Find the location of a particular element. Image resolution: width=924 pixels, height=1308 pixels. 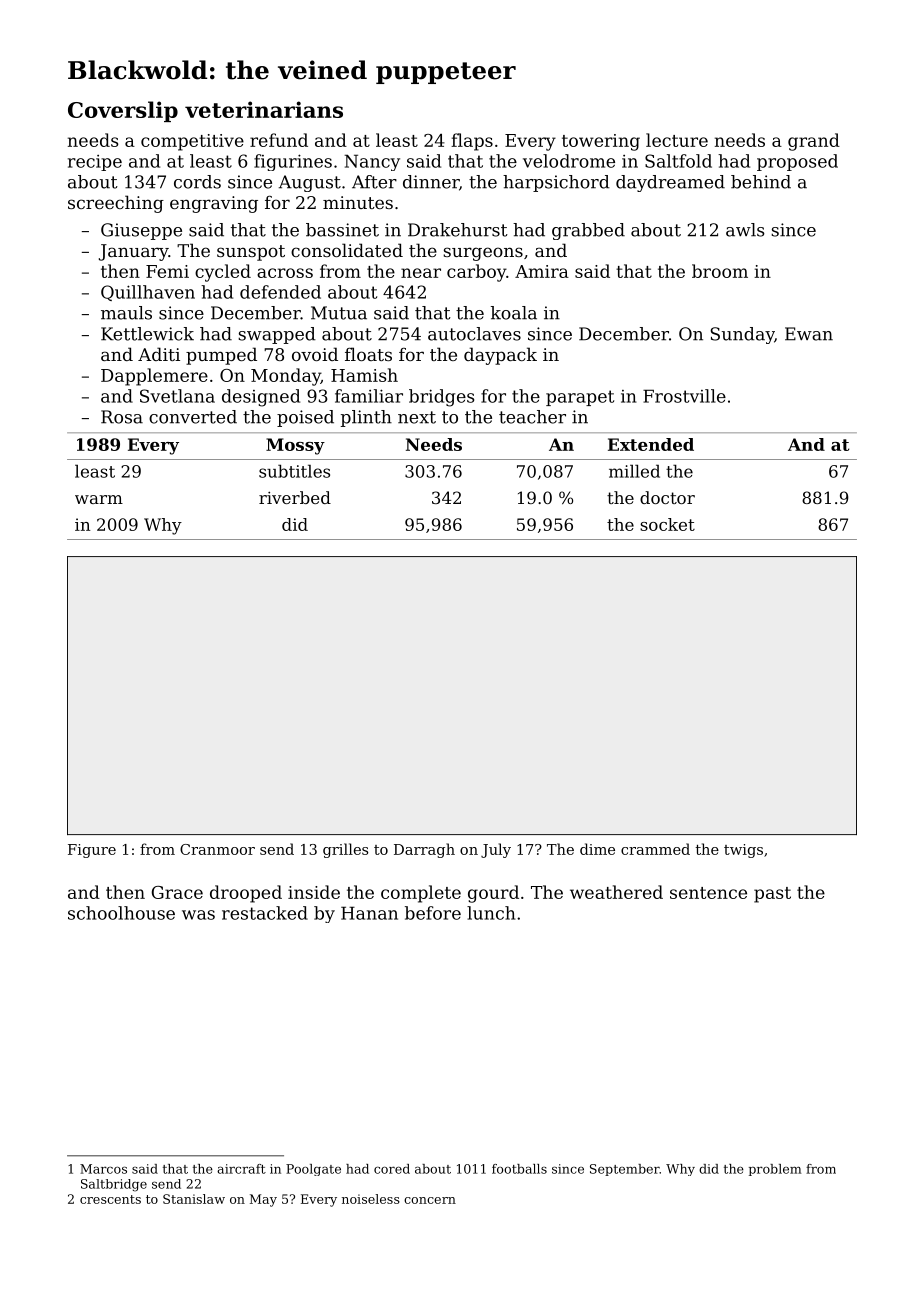

crescents is located at coordinates (110, 1199).
